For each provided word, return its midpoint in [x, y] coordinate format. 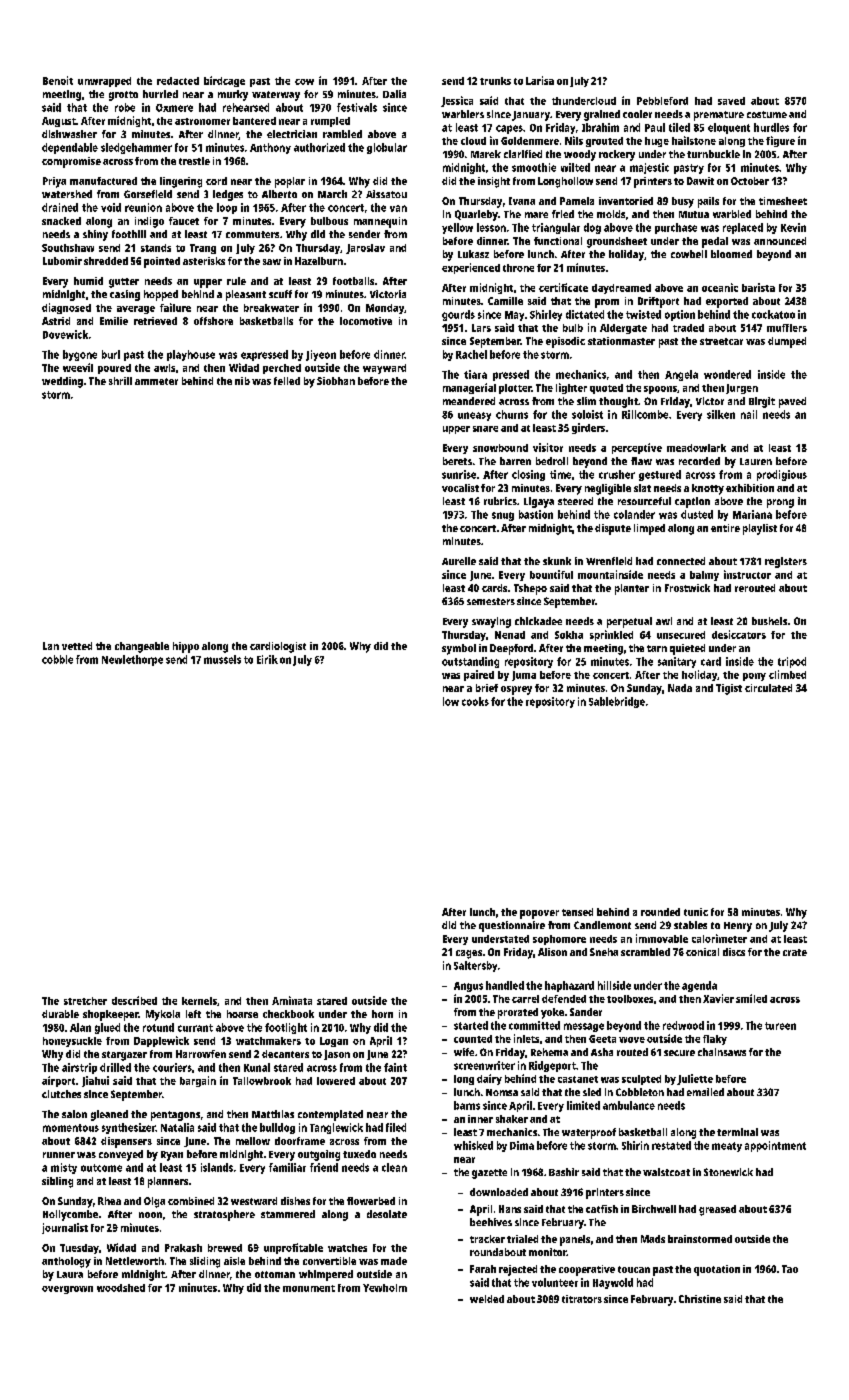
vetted [77, 646]
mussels [222, 659]
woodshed [121, 1288]
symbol [459, 649]
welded [487, 1299]
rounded [660, 912]
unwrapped [104, 82]
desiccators [739, 634]
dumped [787, 342]
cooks [475, 701]
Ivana [522, 201]
